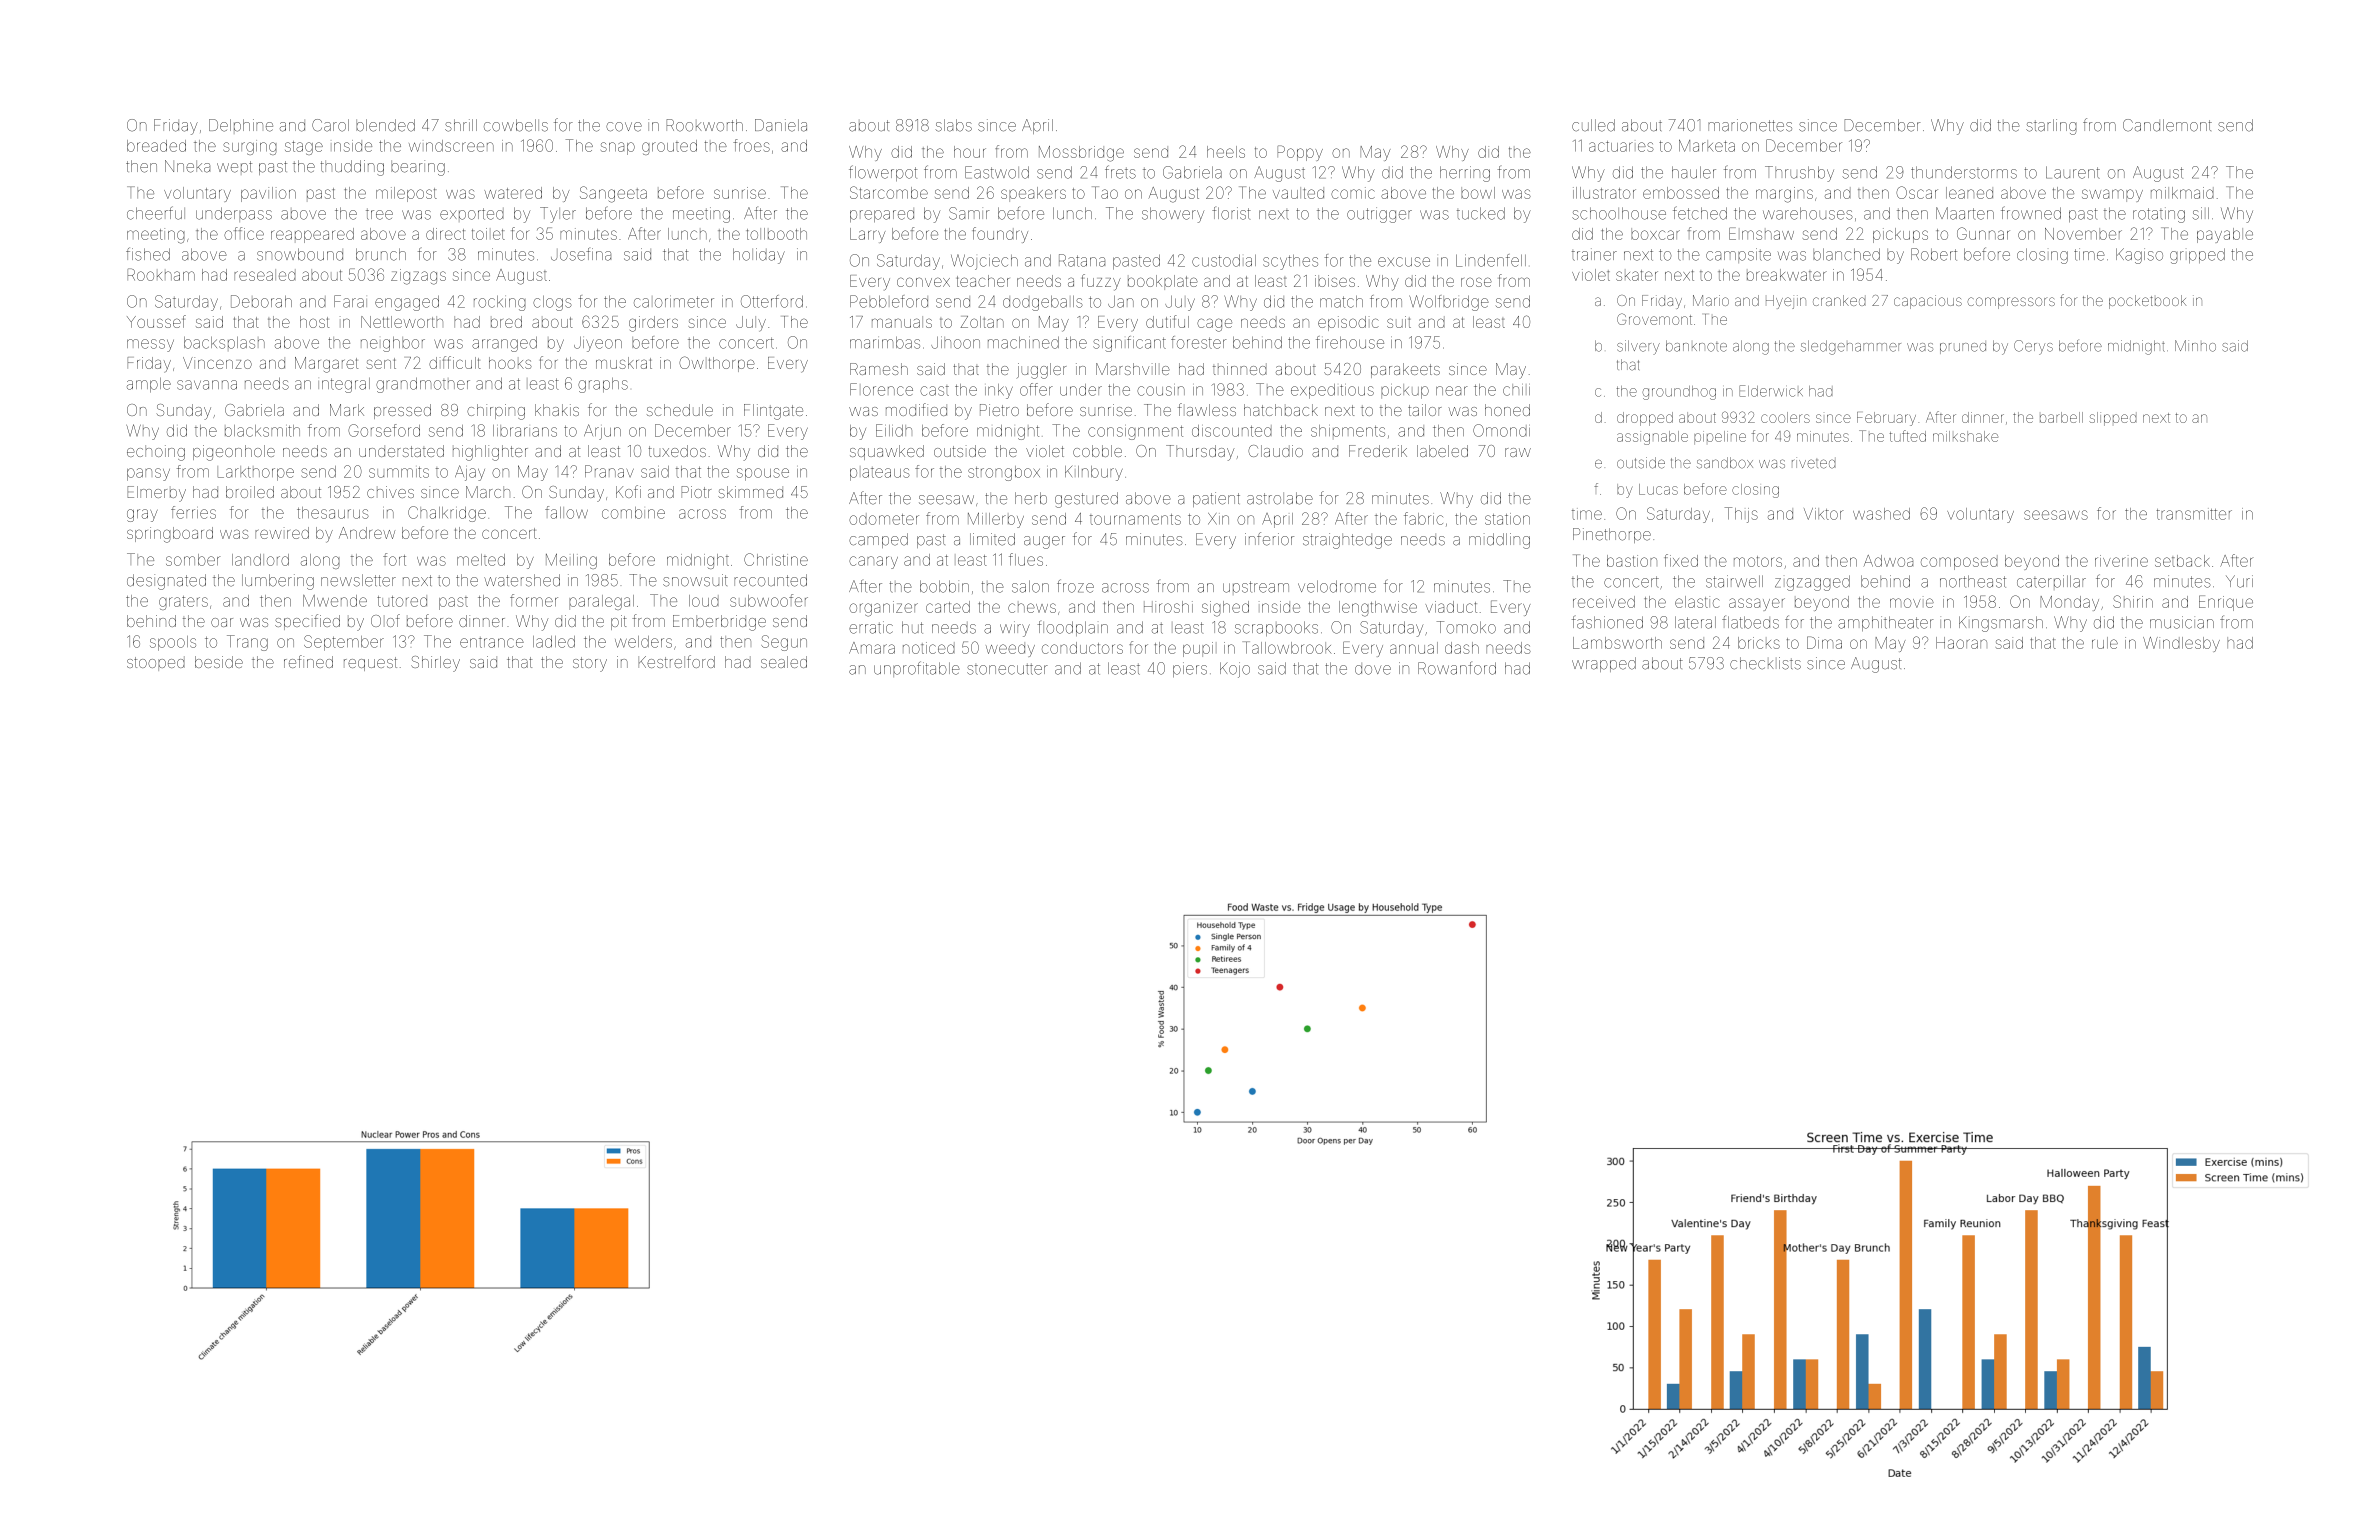 The image size is (2380, 1540). Describe the element at coordinates (917, 669) in the image. I see `unprofitable` at that location.
